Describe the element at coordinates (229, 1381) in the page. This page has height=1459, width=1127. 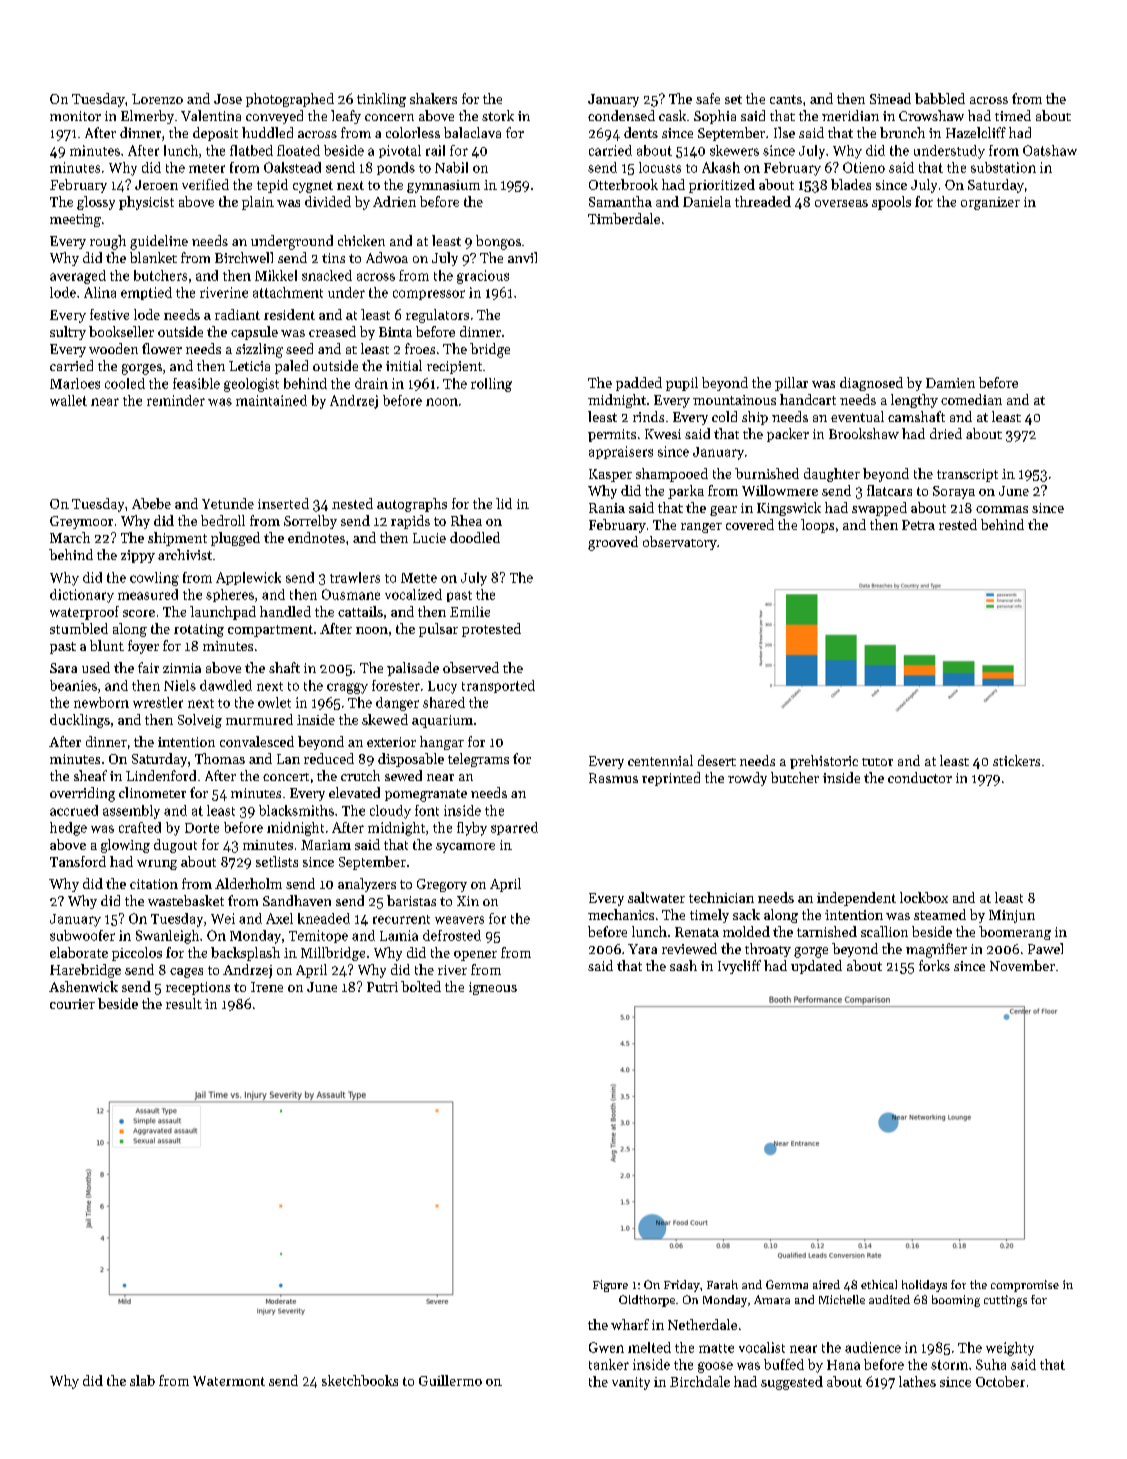
I see `Watermont` at that location.
